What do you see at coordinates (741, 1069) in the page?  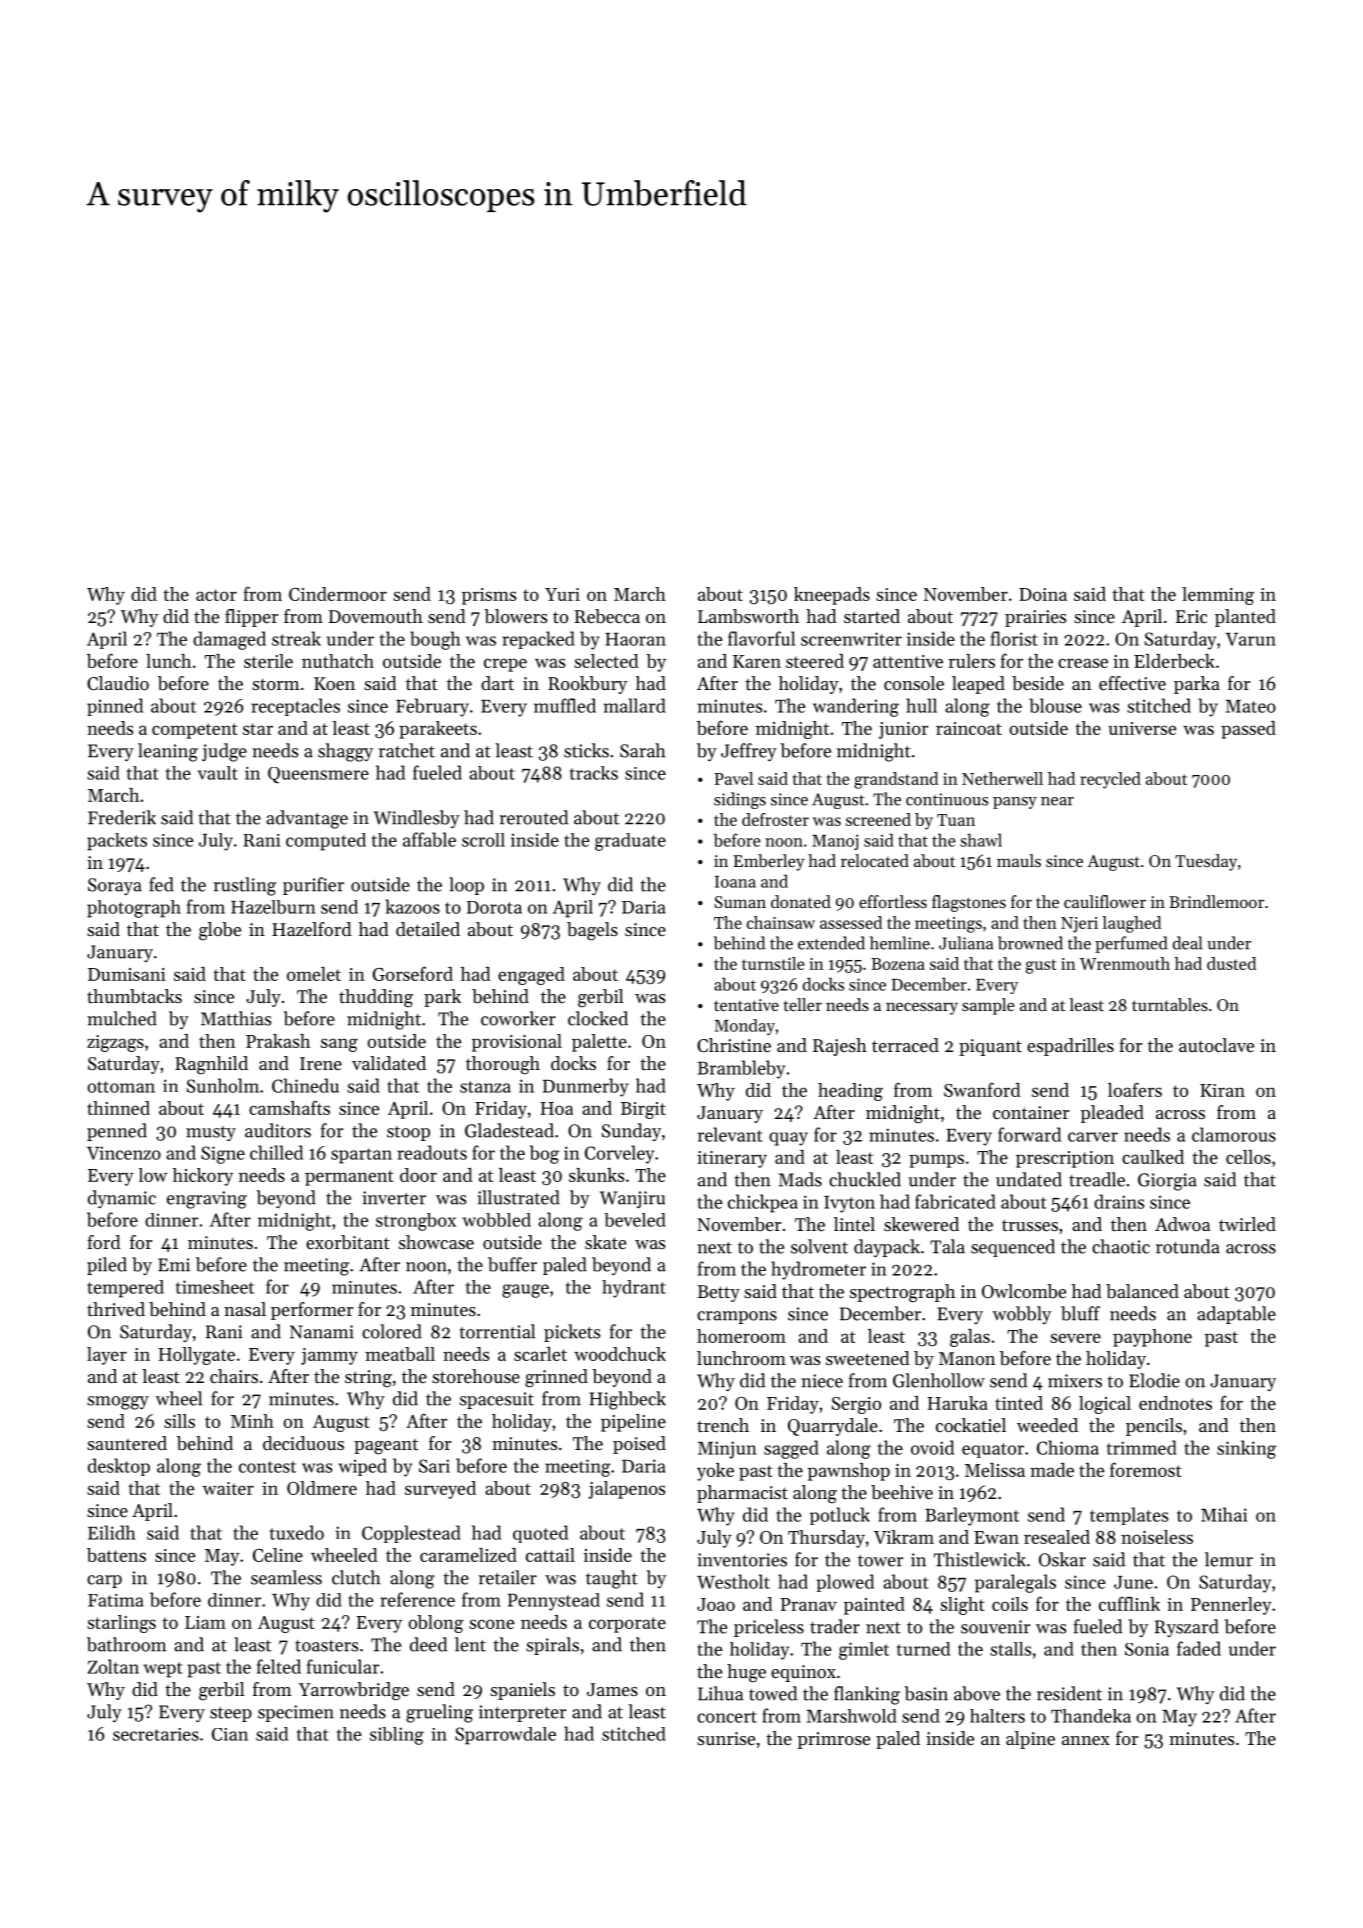 I see `Brambleby` at bounding box center [741, 1069].
